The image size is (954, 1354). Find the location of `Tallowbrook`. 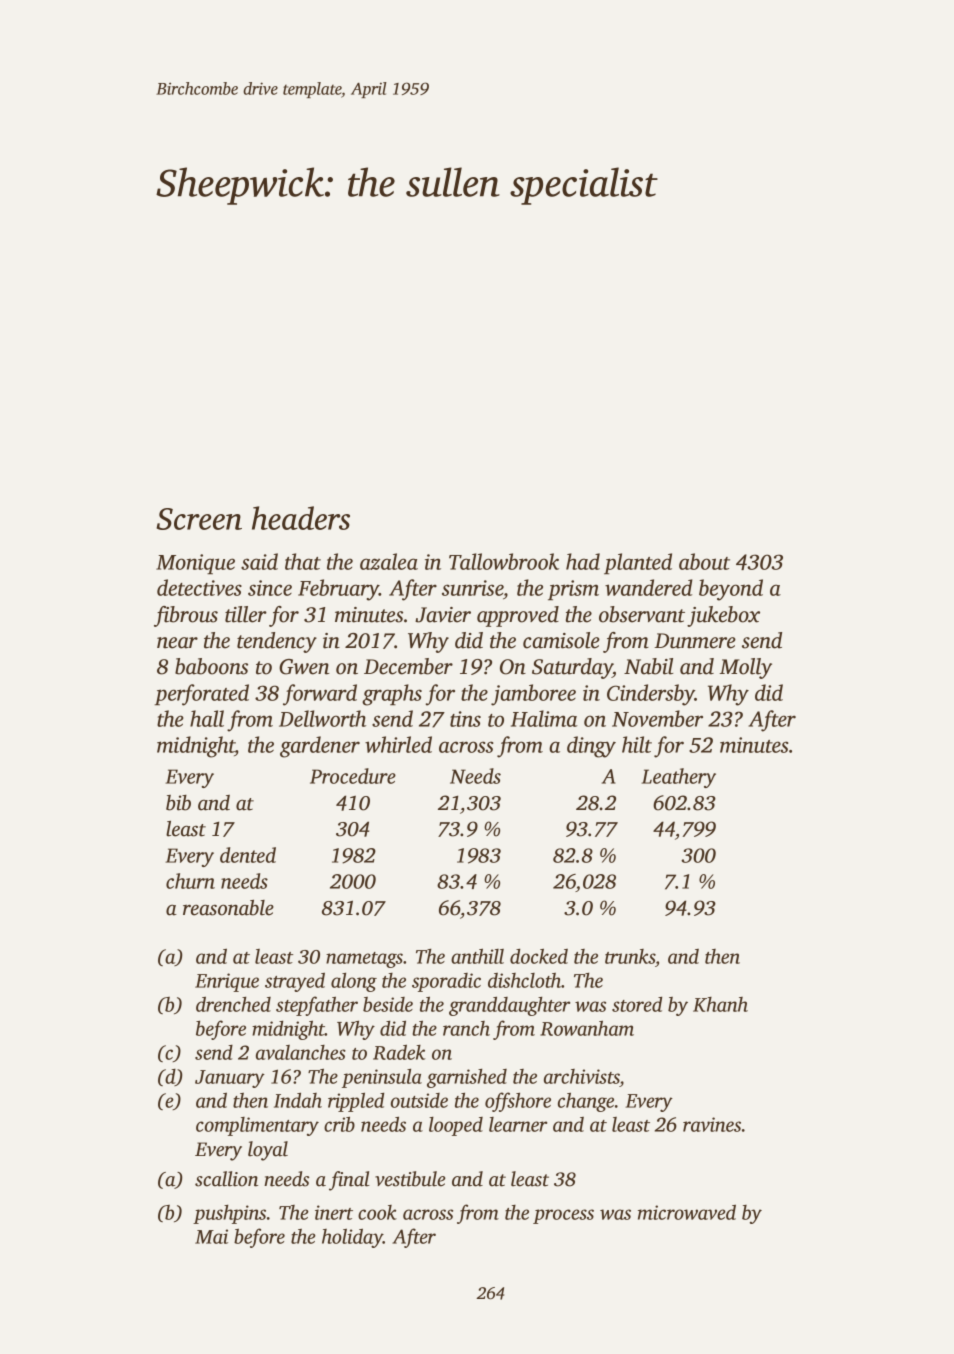

Tallowbrook is located at coordinates (504, 561).
